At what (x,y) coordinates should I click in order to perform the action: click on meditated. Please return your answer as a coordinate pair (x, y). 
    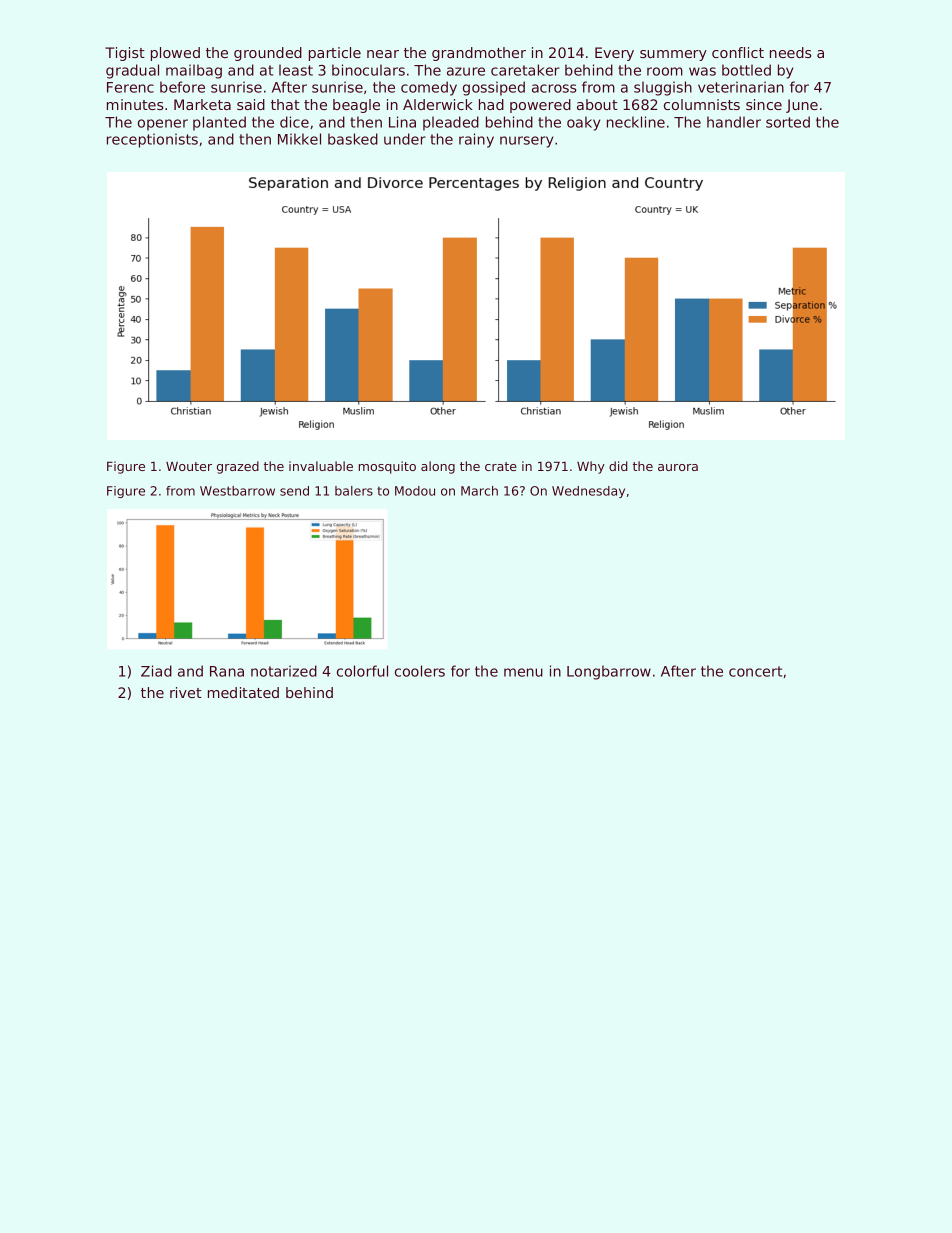
    Looking at the image, I should click on (243, 692).
